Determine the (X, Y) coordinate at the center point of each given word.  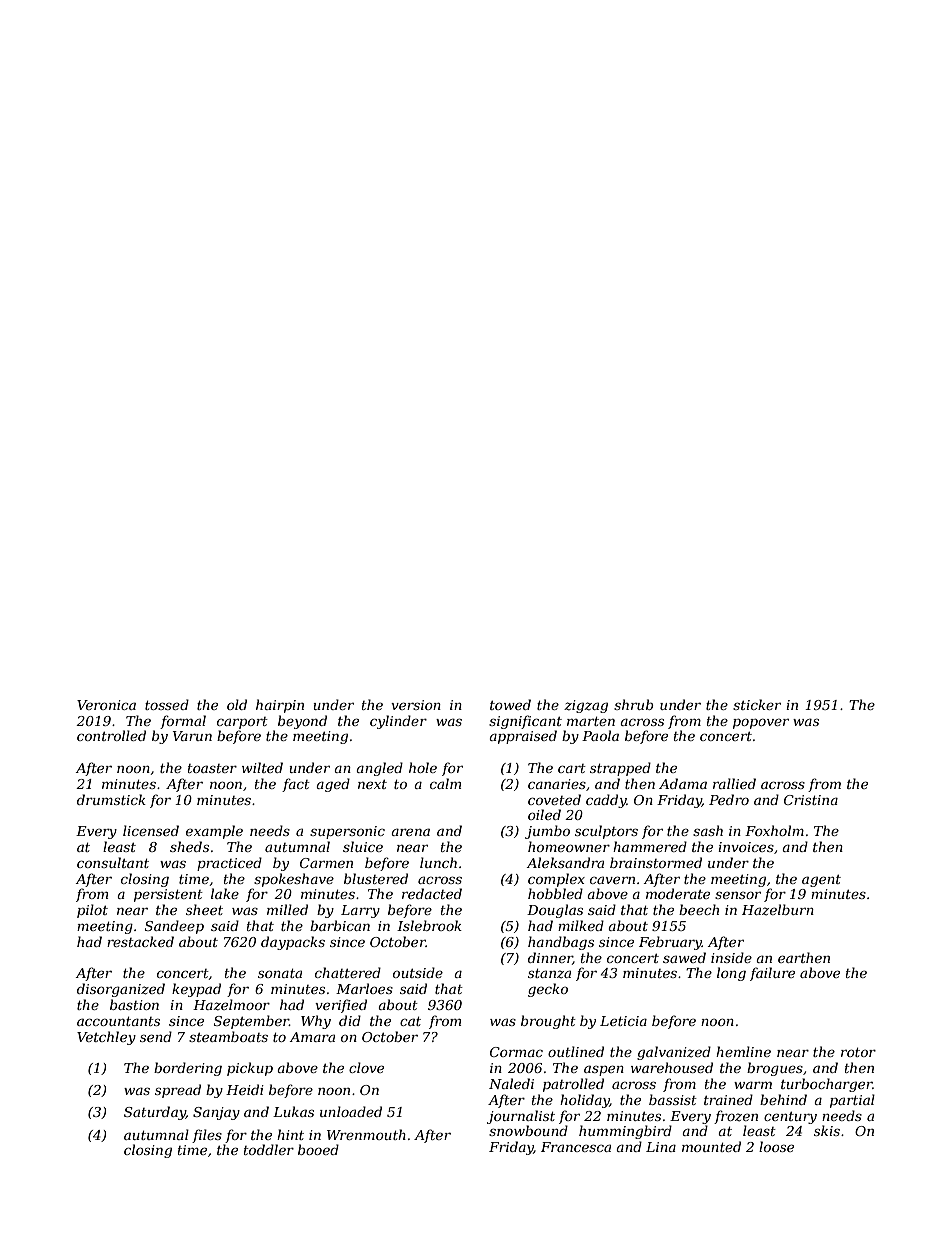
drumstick (111, 799)
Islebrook (429, 925)
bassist (673, 1099)
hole (423, 767)
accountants (118, 1021)
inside (731, 957)
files (207, 1136)
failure (772, 974)
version (416, 705)
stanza (549, 974)
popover (761, 724)
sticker (757, 704)
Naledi (511, 1083)
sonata (280, 973)
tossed (167, 704)
